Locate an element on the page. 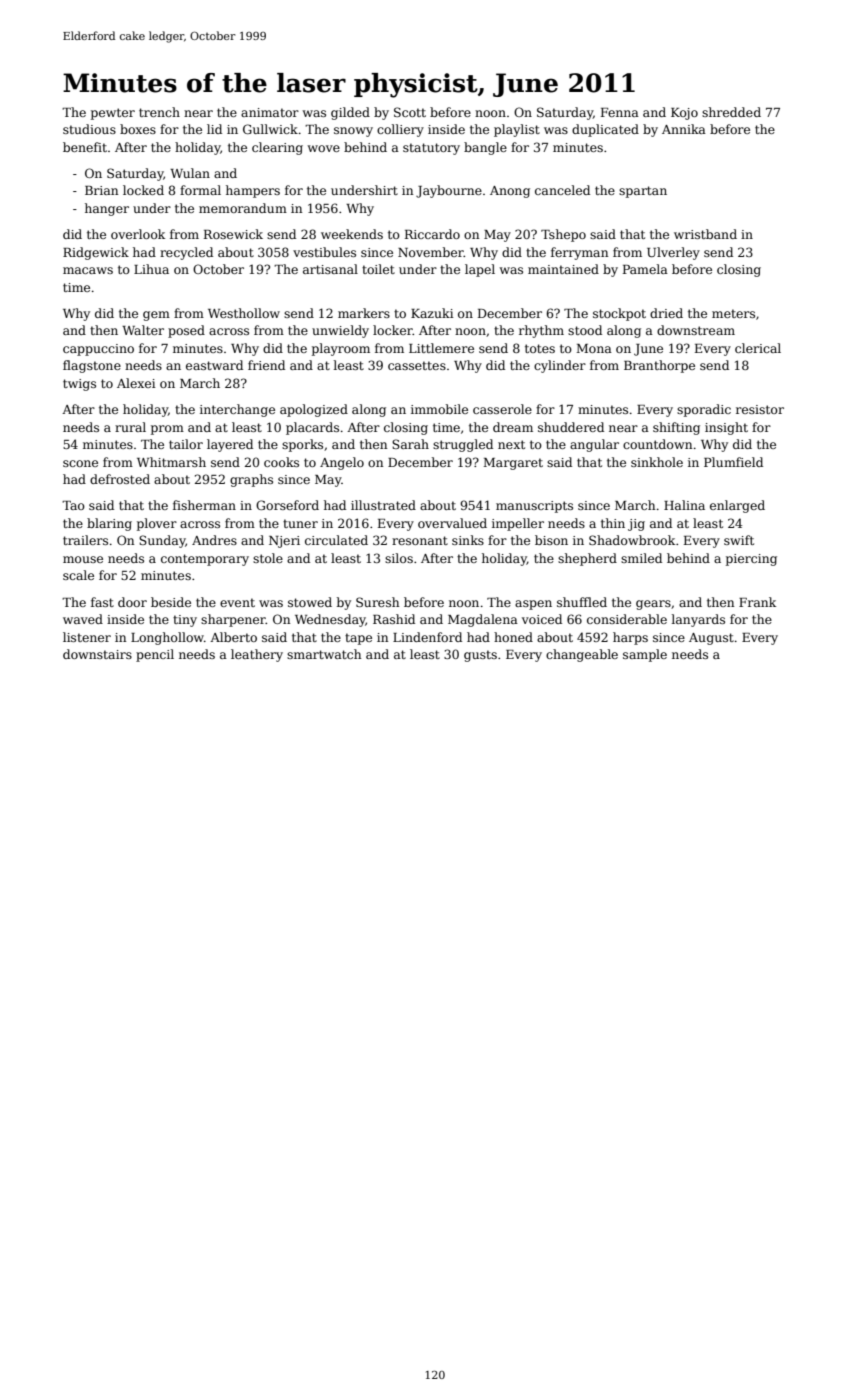  gem is located at coordinates (156, 316).
